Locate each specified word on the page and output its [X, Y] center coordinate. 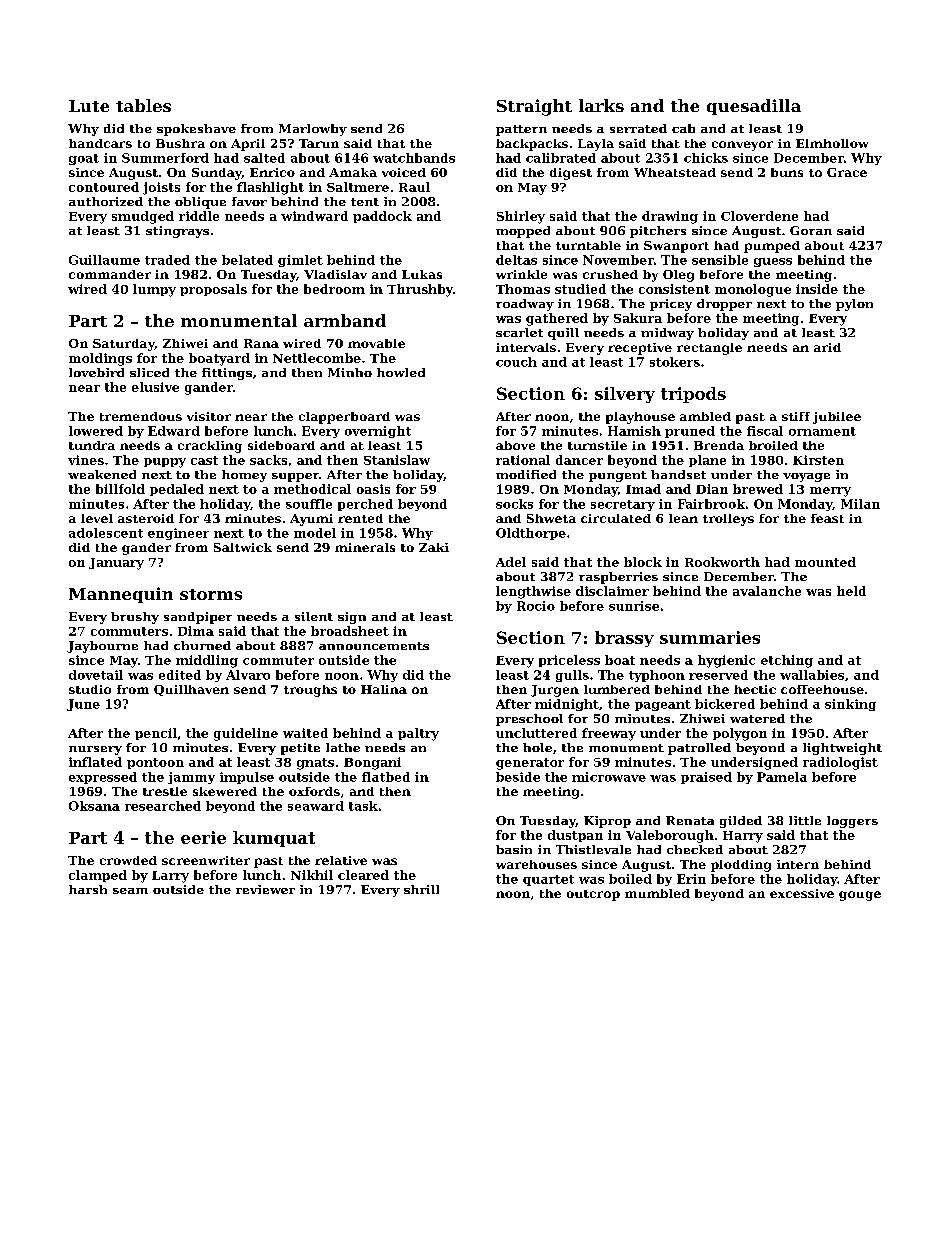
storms [211, 594]
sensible [720, 260]
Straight [534, 107]
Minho [350, 372]
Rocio [536, 606]
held [851, 591]
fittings [227, 374]
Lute [89, 106]
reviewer [265, 889]
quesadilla [754, 107]
